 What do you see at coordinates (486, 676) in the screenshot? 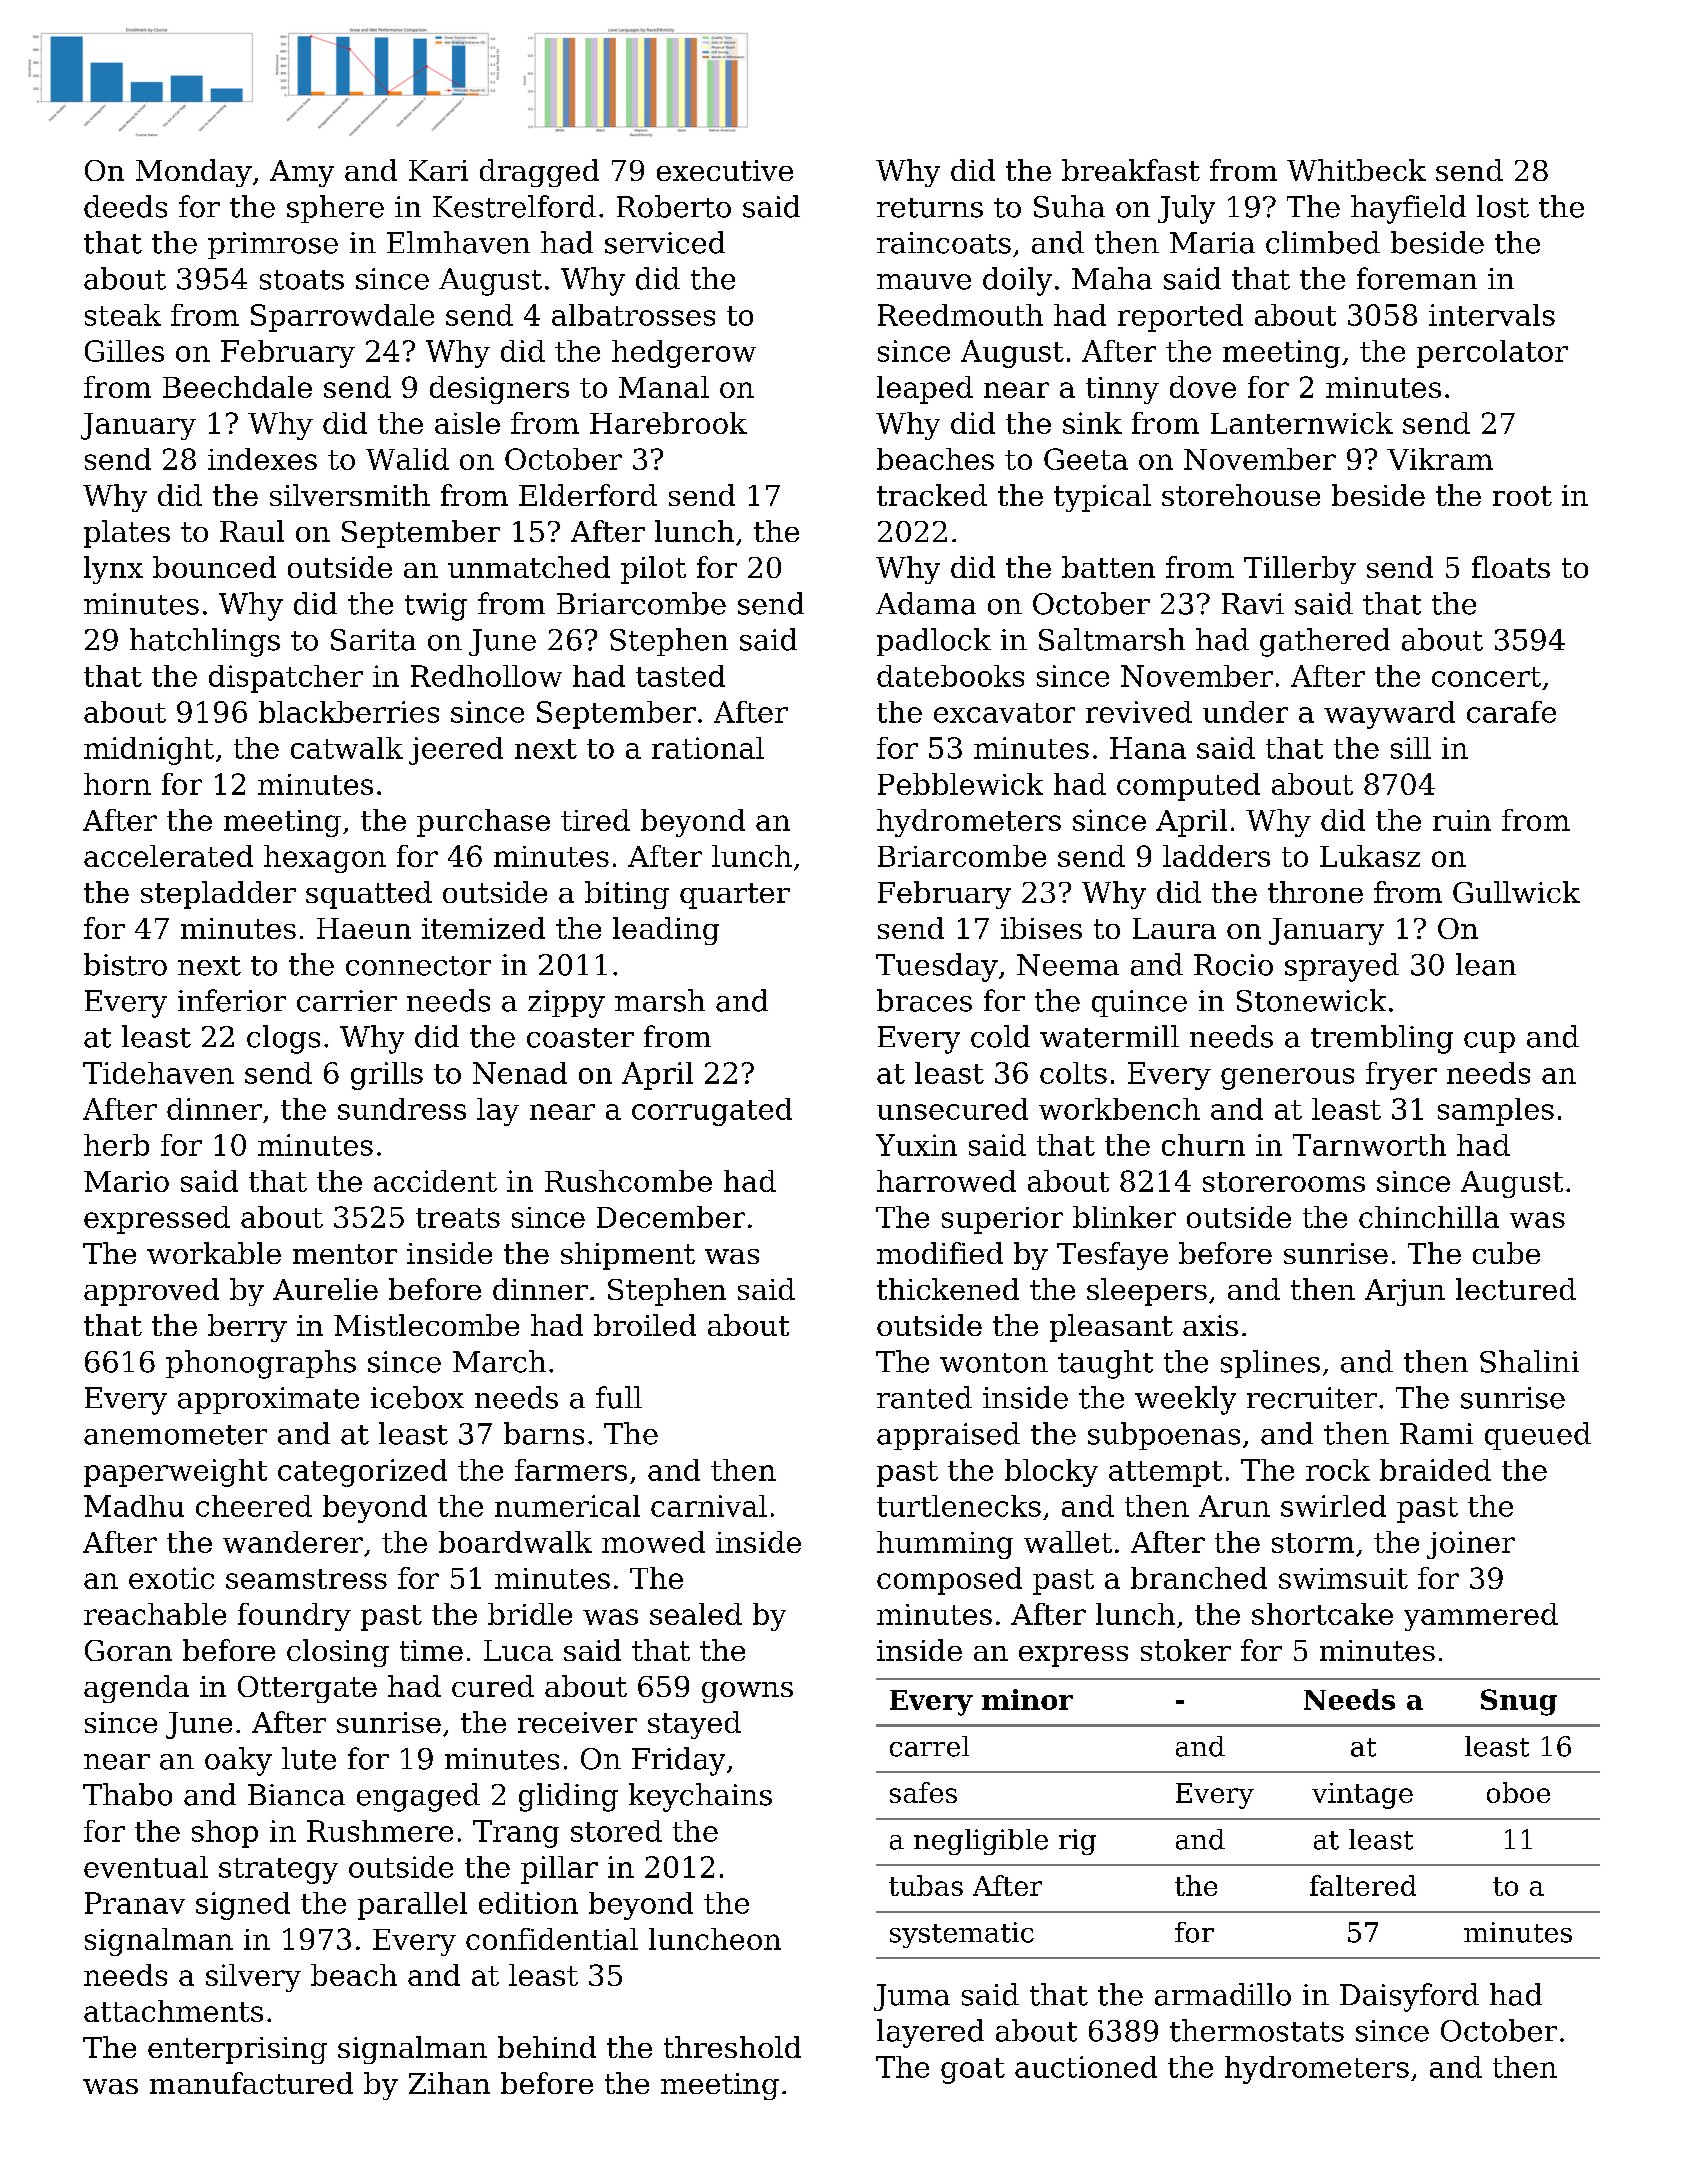
I see `Redhollow` at bounding box center [486, 676].
